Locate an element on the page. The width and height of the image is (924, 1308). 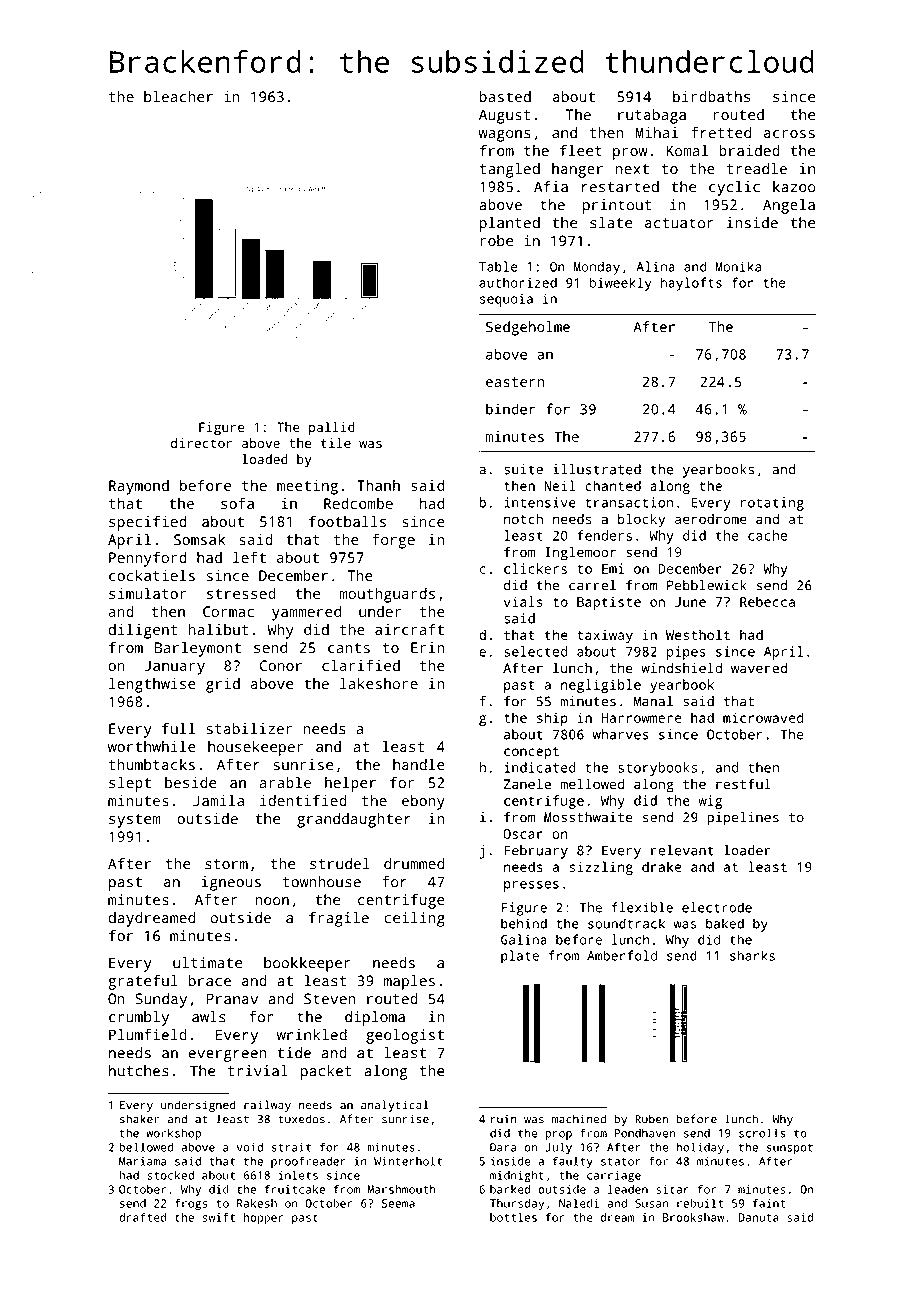
Monika is located at coordinates (738, 266).
